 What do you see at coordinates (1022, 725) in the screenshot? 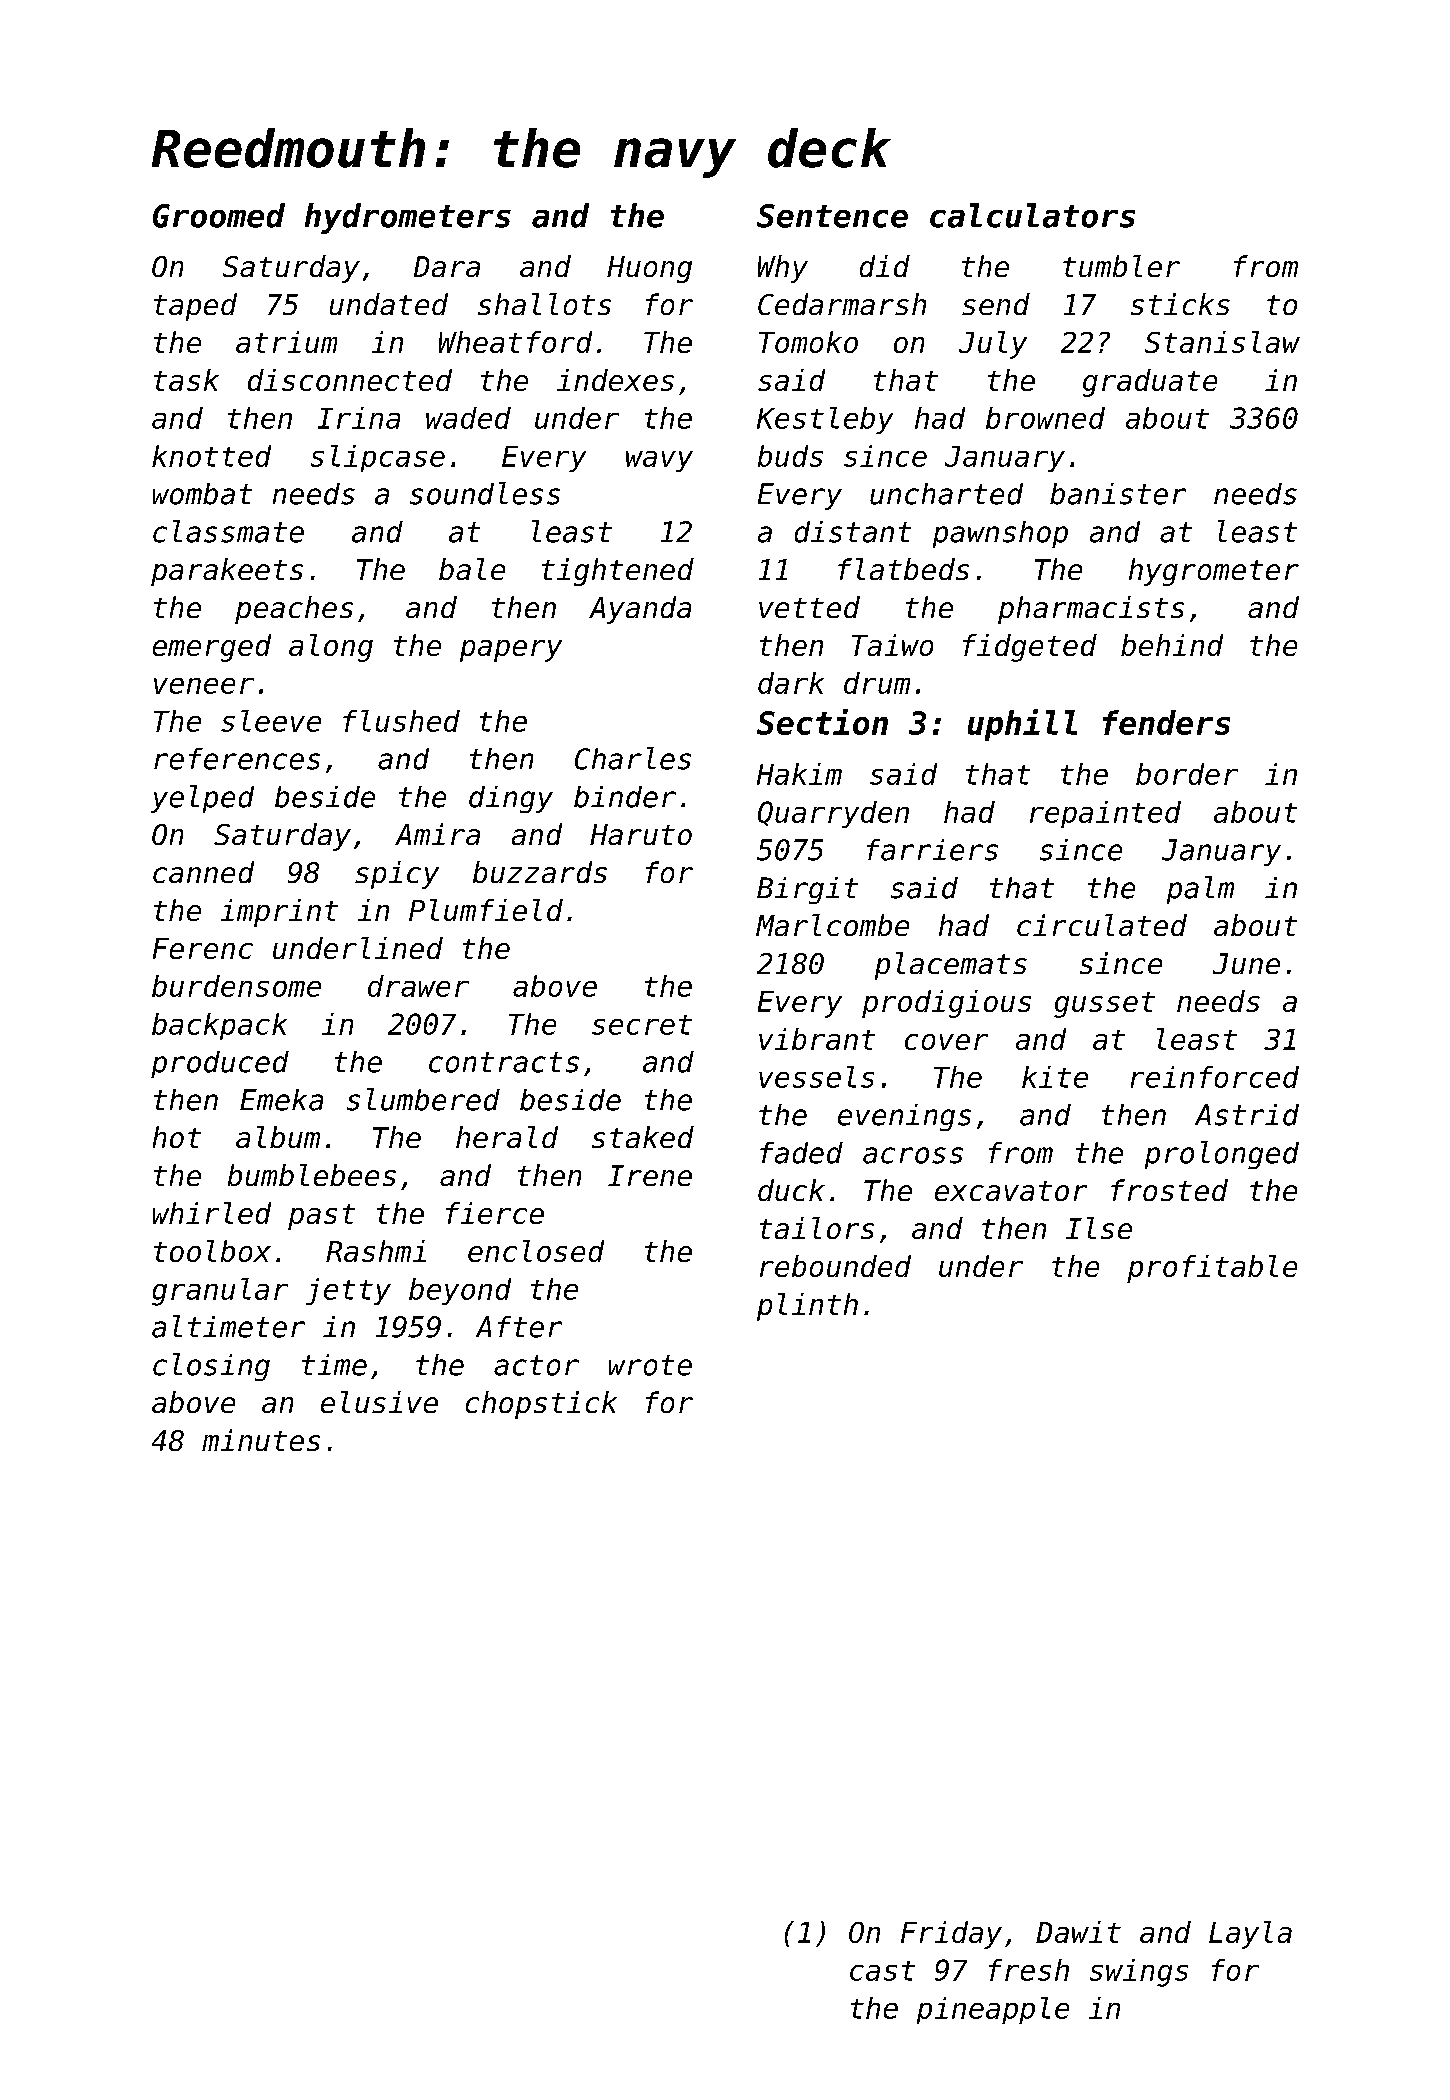
I see `uphill` at bounding box center [1022, 725].
